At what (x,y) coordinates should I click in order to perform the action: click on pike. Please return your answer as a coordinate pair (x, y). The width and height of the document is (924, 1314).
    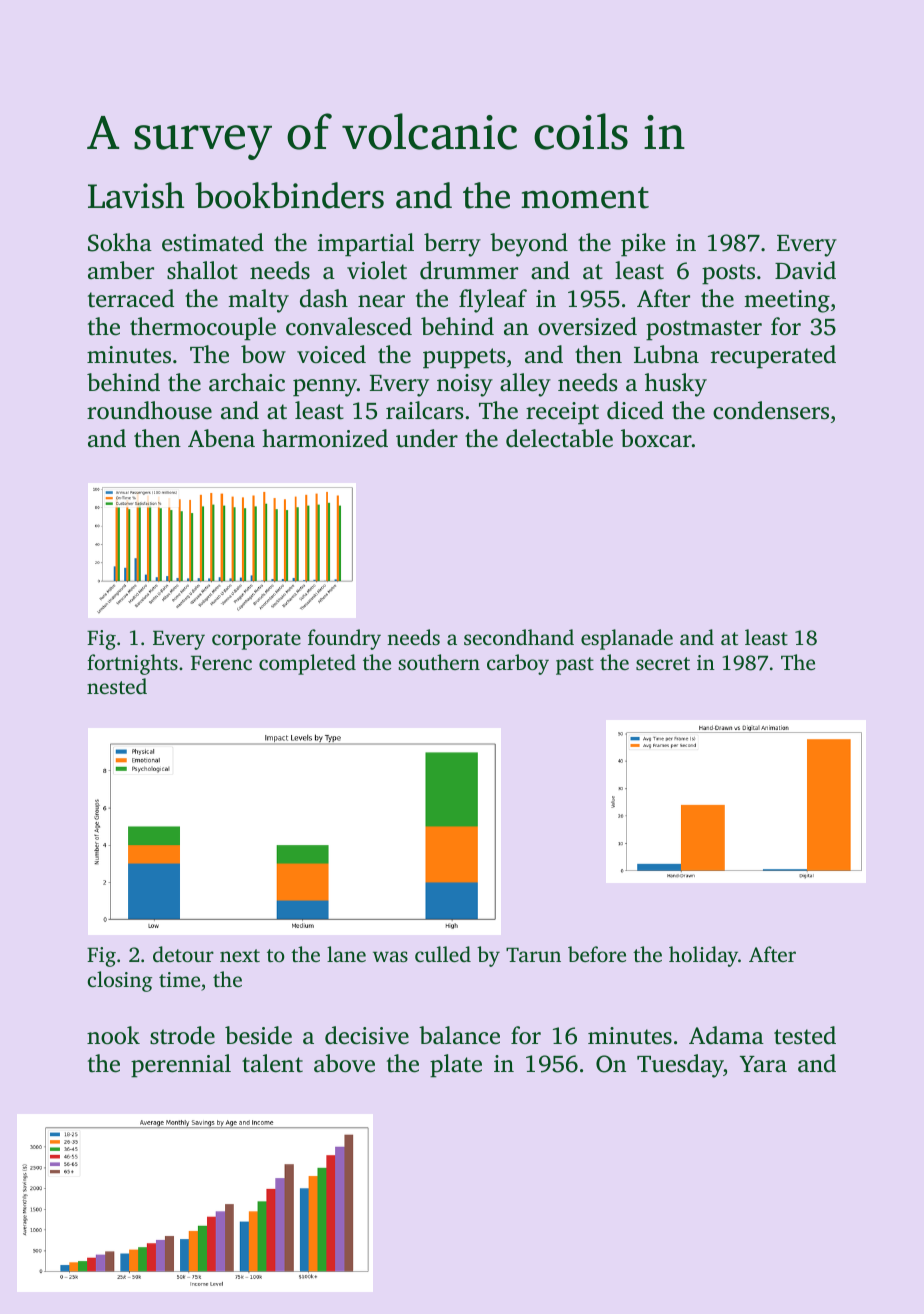
    Looking at the image, I should click on (643, 245).
